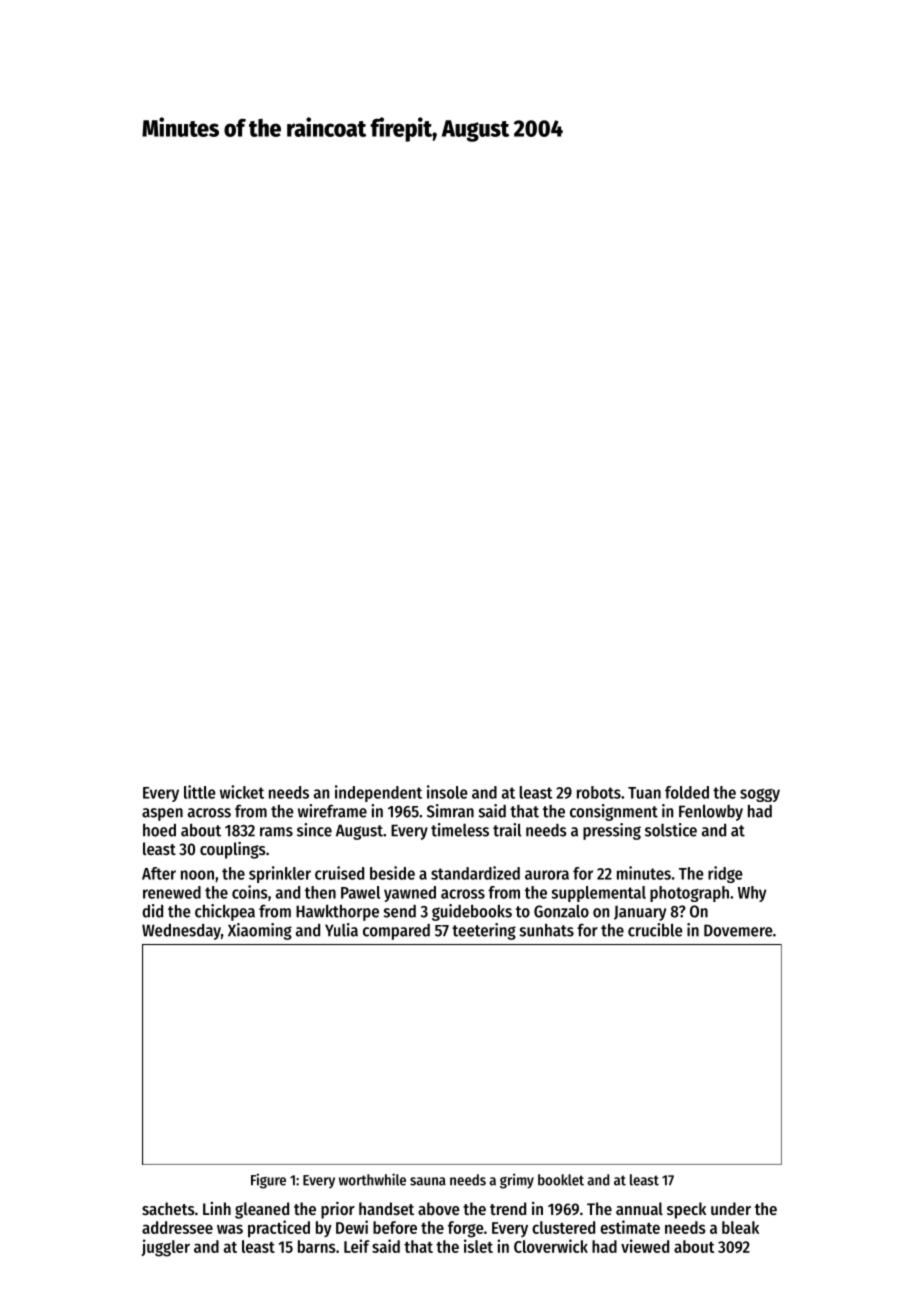 This image has width=924, height=1314. I want to click on Wednesday, so click(181, 931).
